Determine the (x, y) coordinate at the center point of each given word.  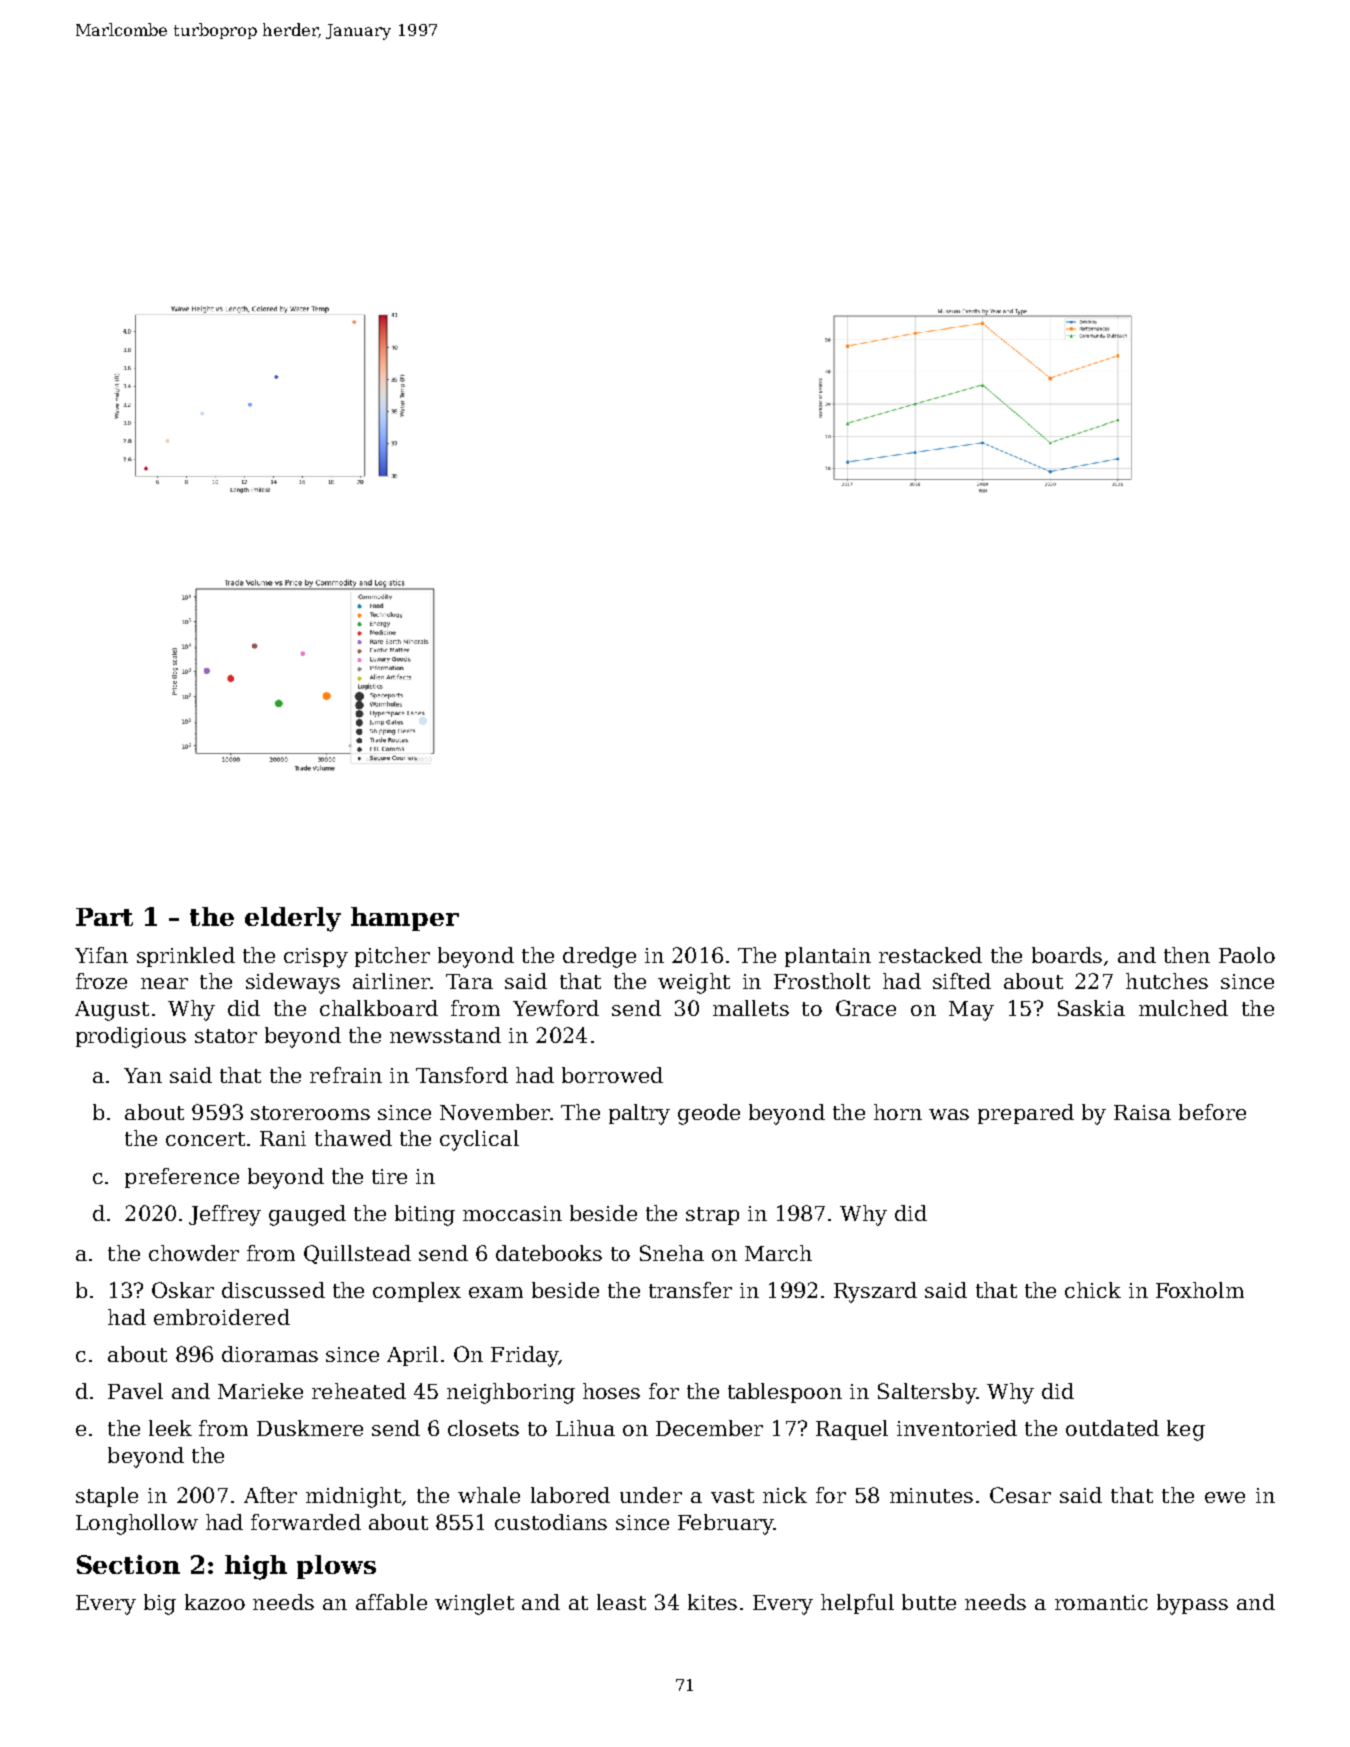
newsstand (445, 1035)
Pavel (135, 1391)
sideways (293, 983)
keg (1186, 1430)
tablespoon (785, 1393)
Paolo (1247, 955)
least (621, 1602)
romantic (1101, 1602)
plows (336, 1567)
